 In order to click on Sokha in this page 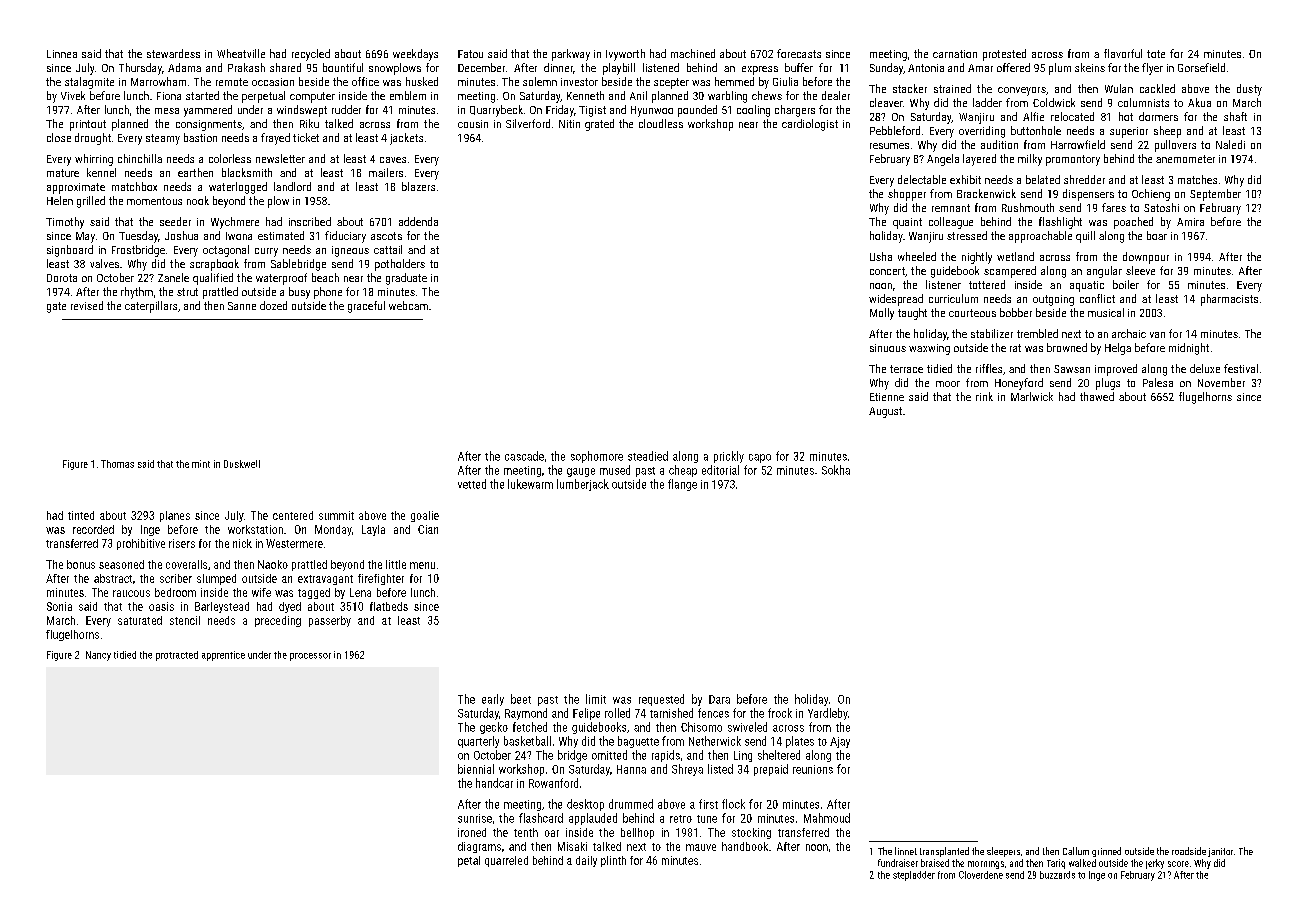, I will do `click(836, 470)`.
